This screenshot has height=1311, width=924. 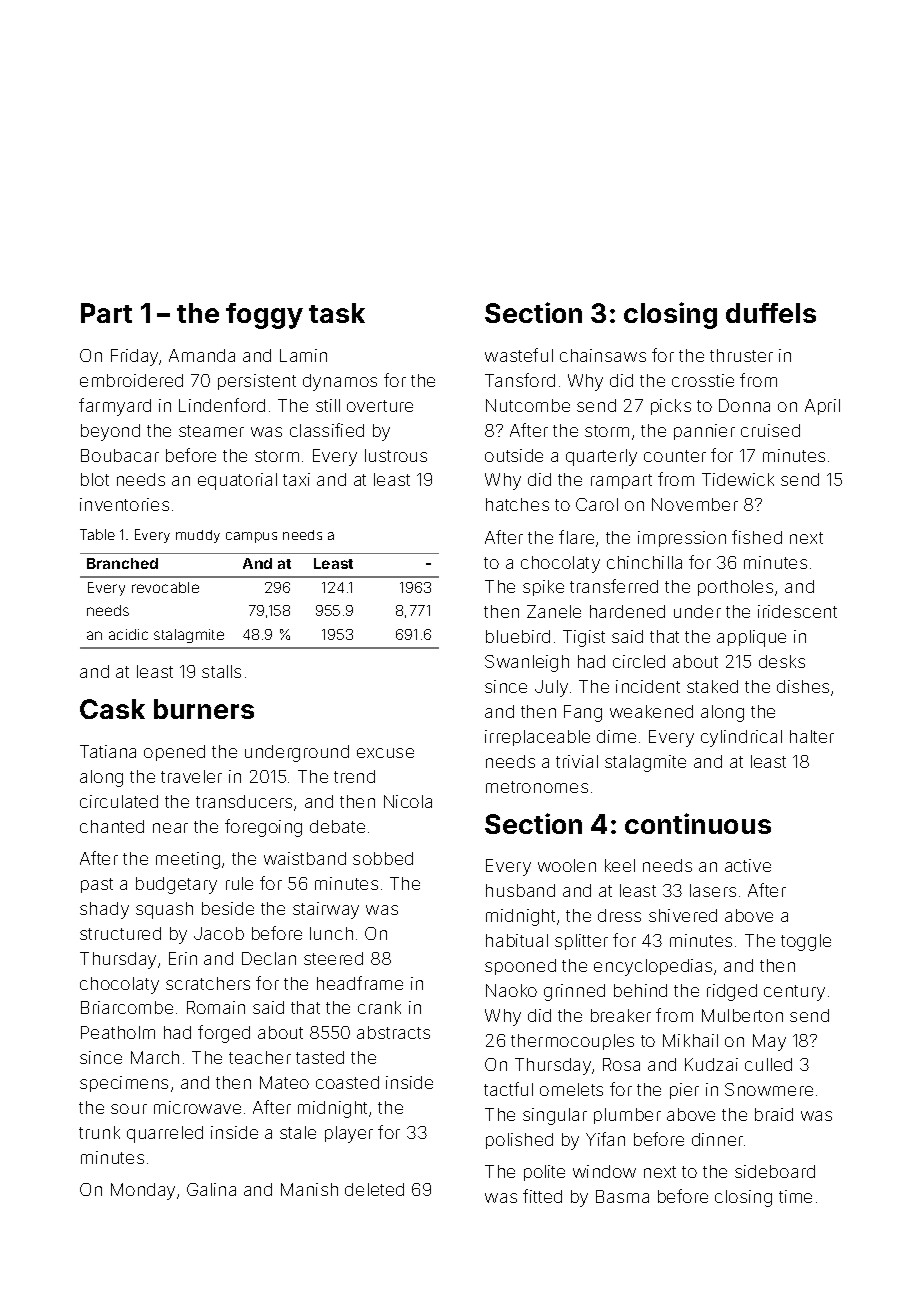 What do you see at coordinates (393, 1032) in the screenshot?
I see `abstracts` at bounding box center [393, 1032].
